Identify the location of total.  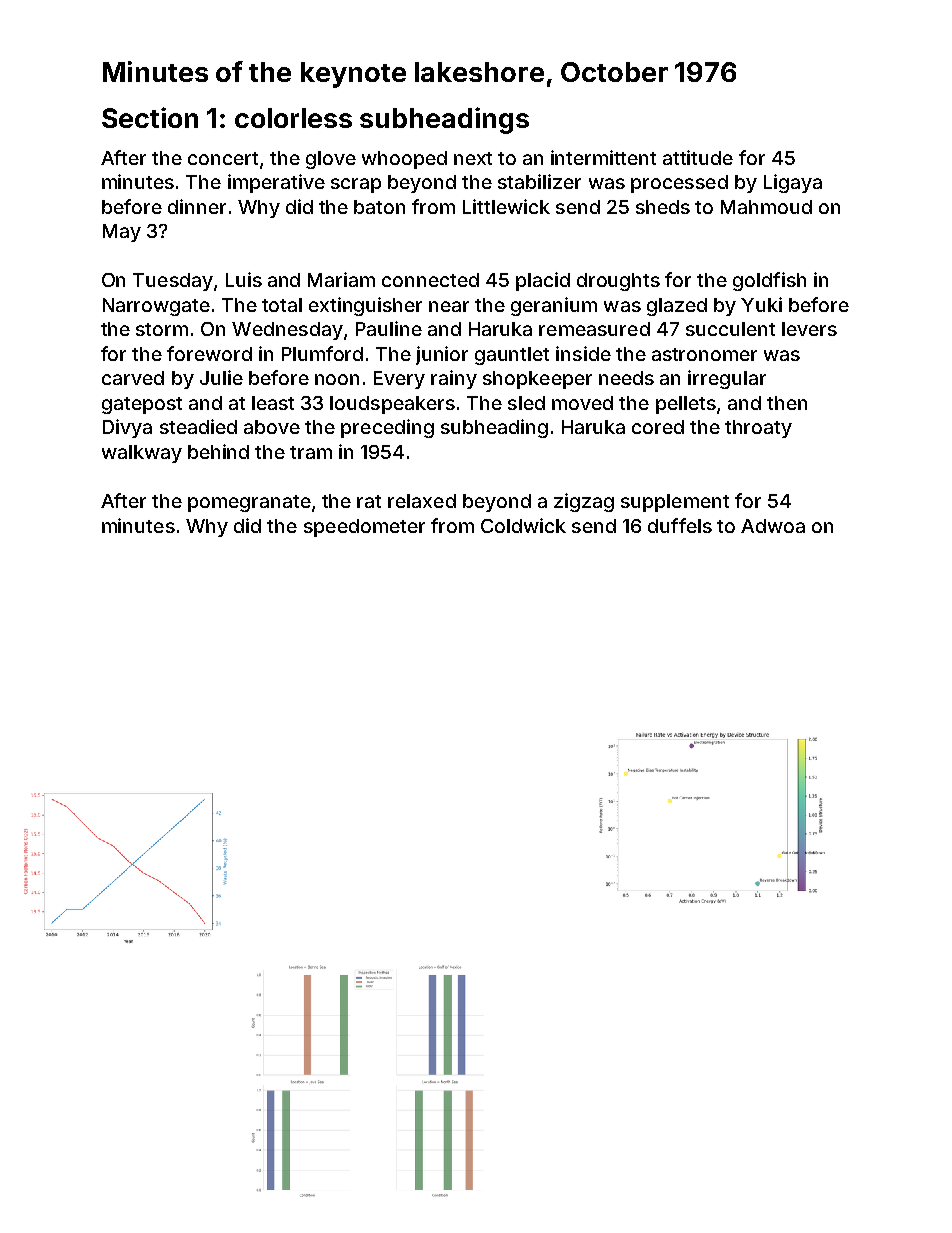
(282, 305).
